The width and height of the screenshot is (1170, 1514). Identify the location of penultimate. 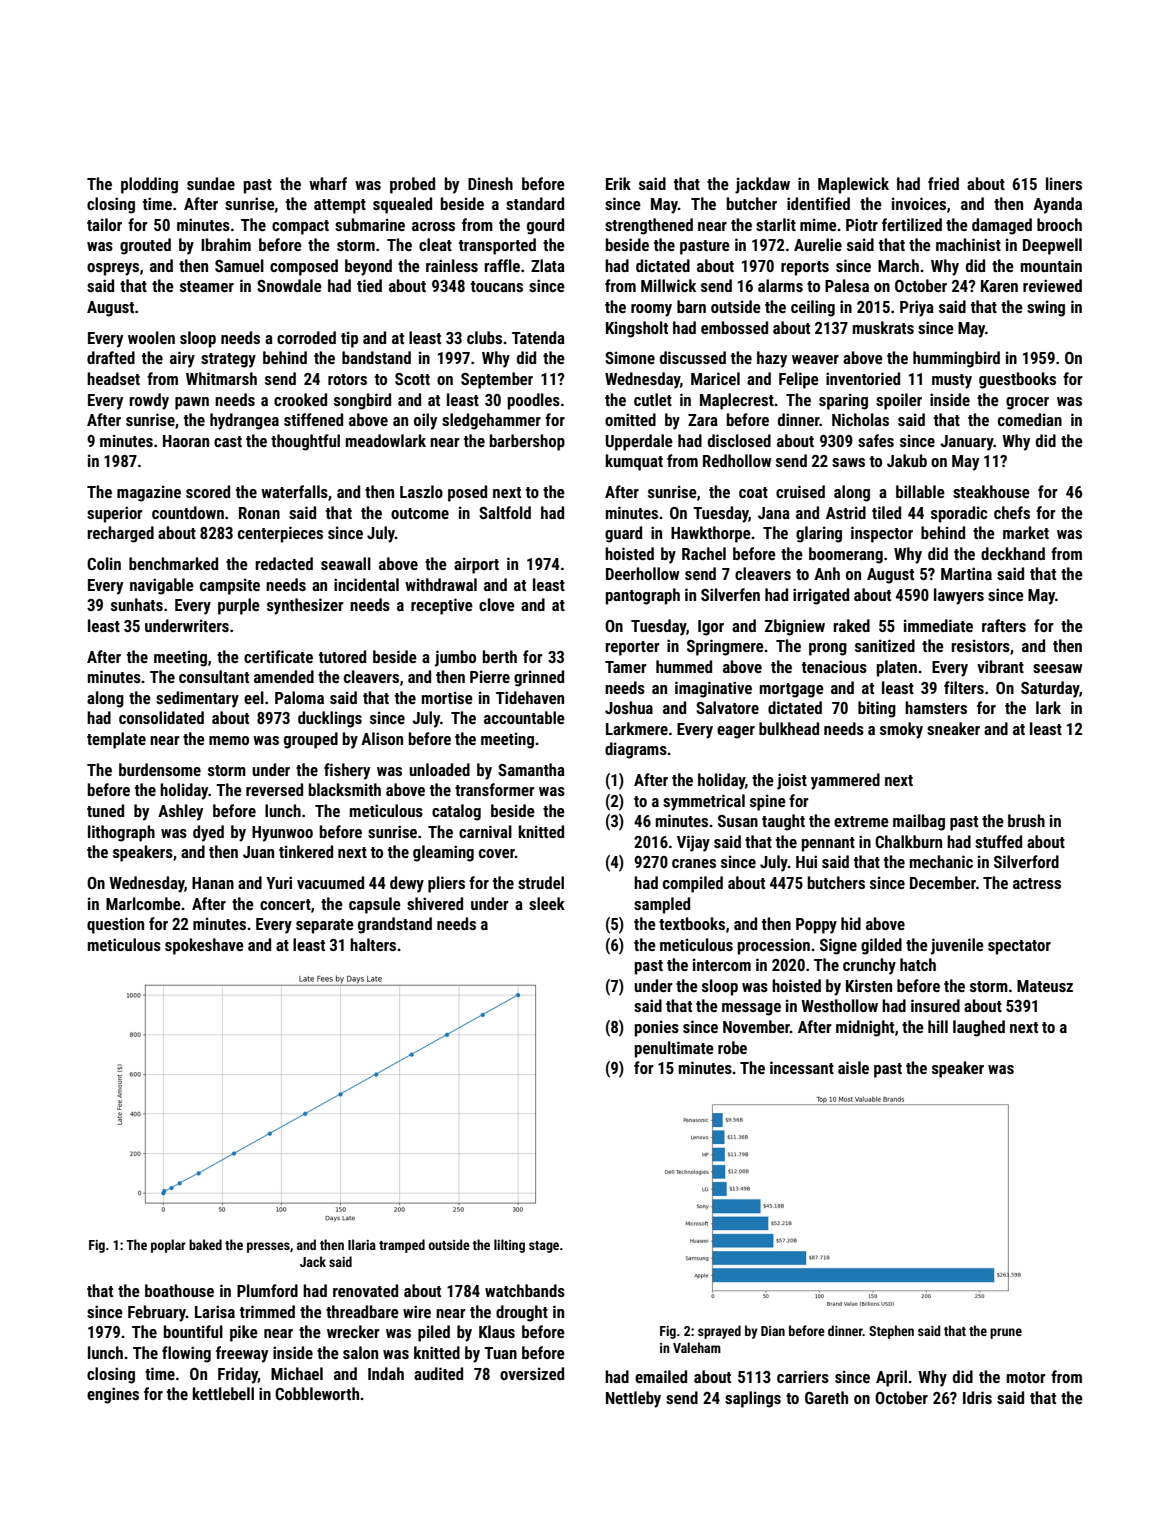
(674, 1049).
